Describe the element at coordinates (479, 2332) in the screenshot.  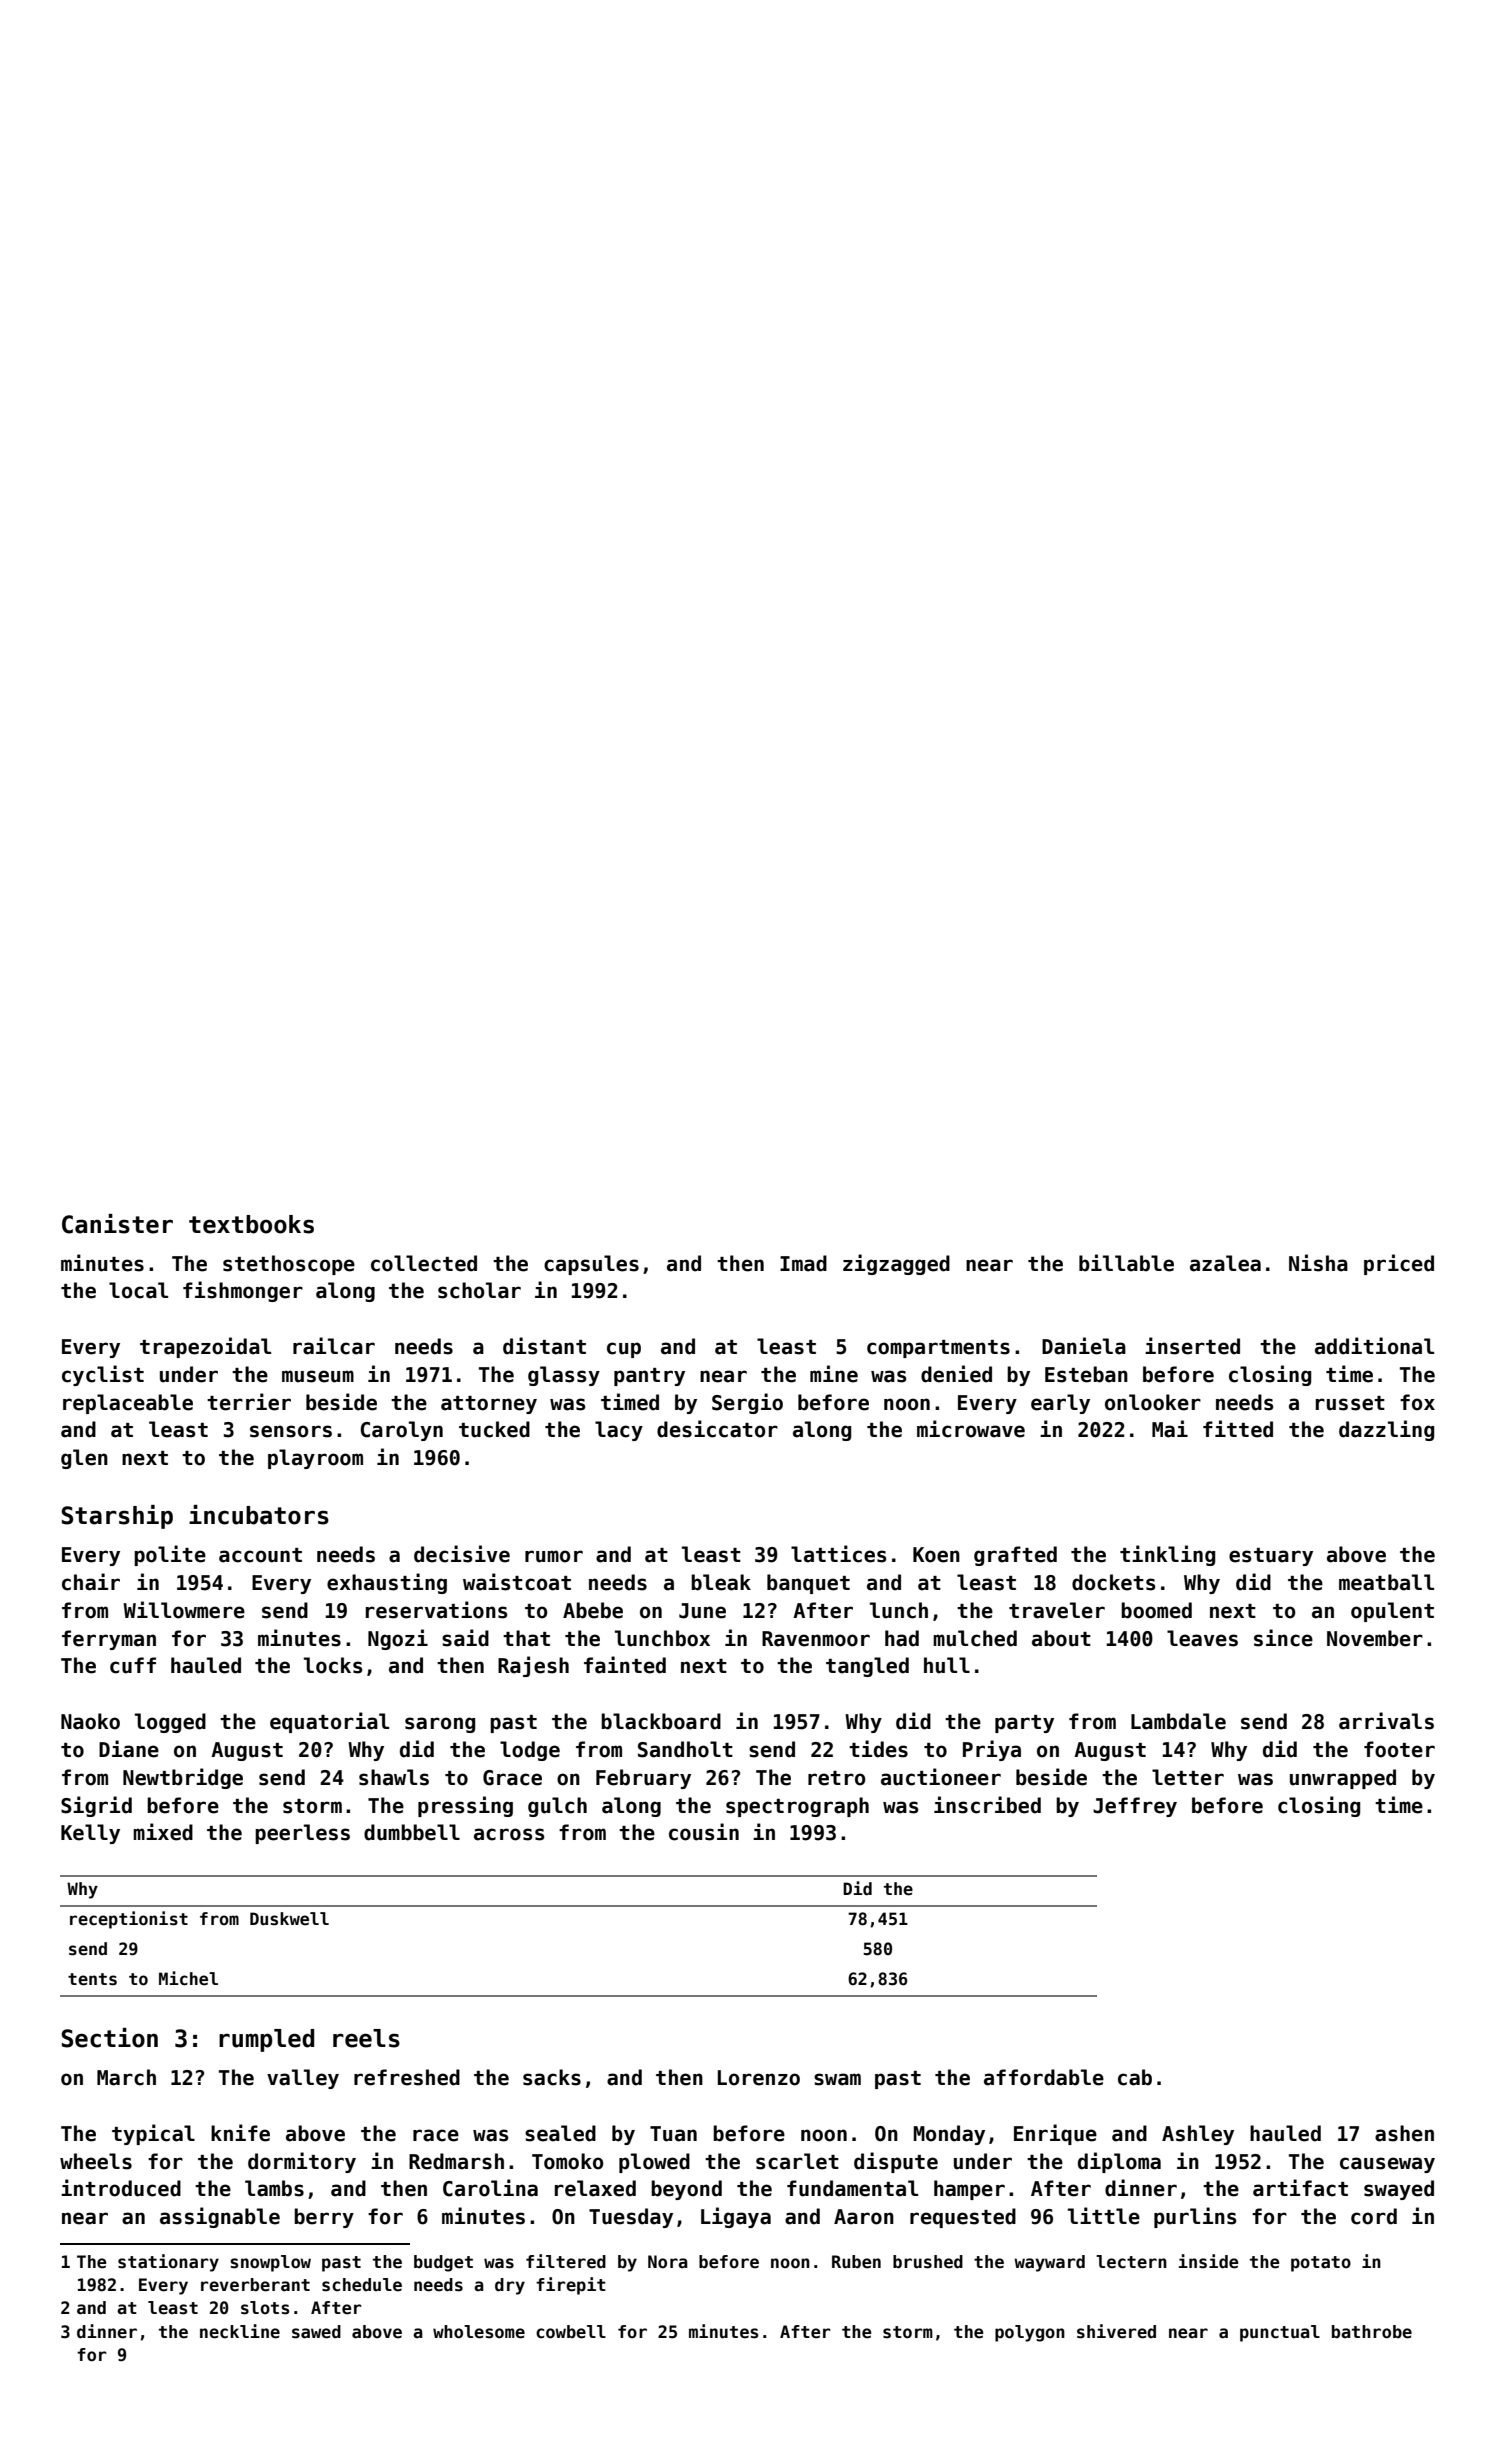
I see `wholesome` at that location.
